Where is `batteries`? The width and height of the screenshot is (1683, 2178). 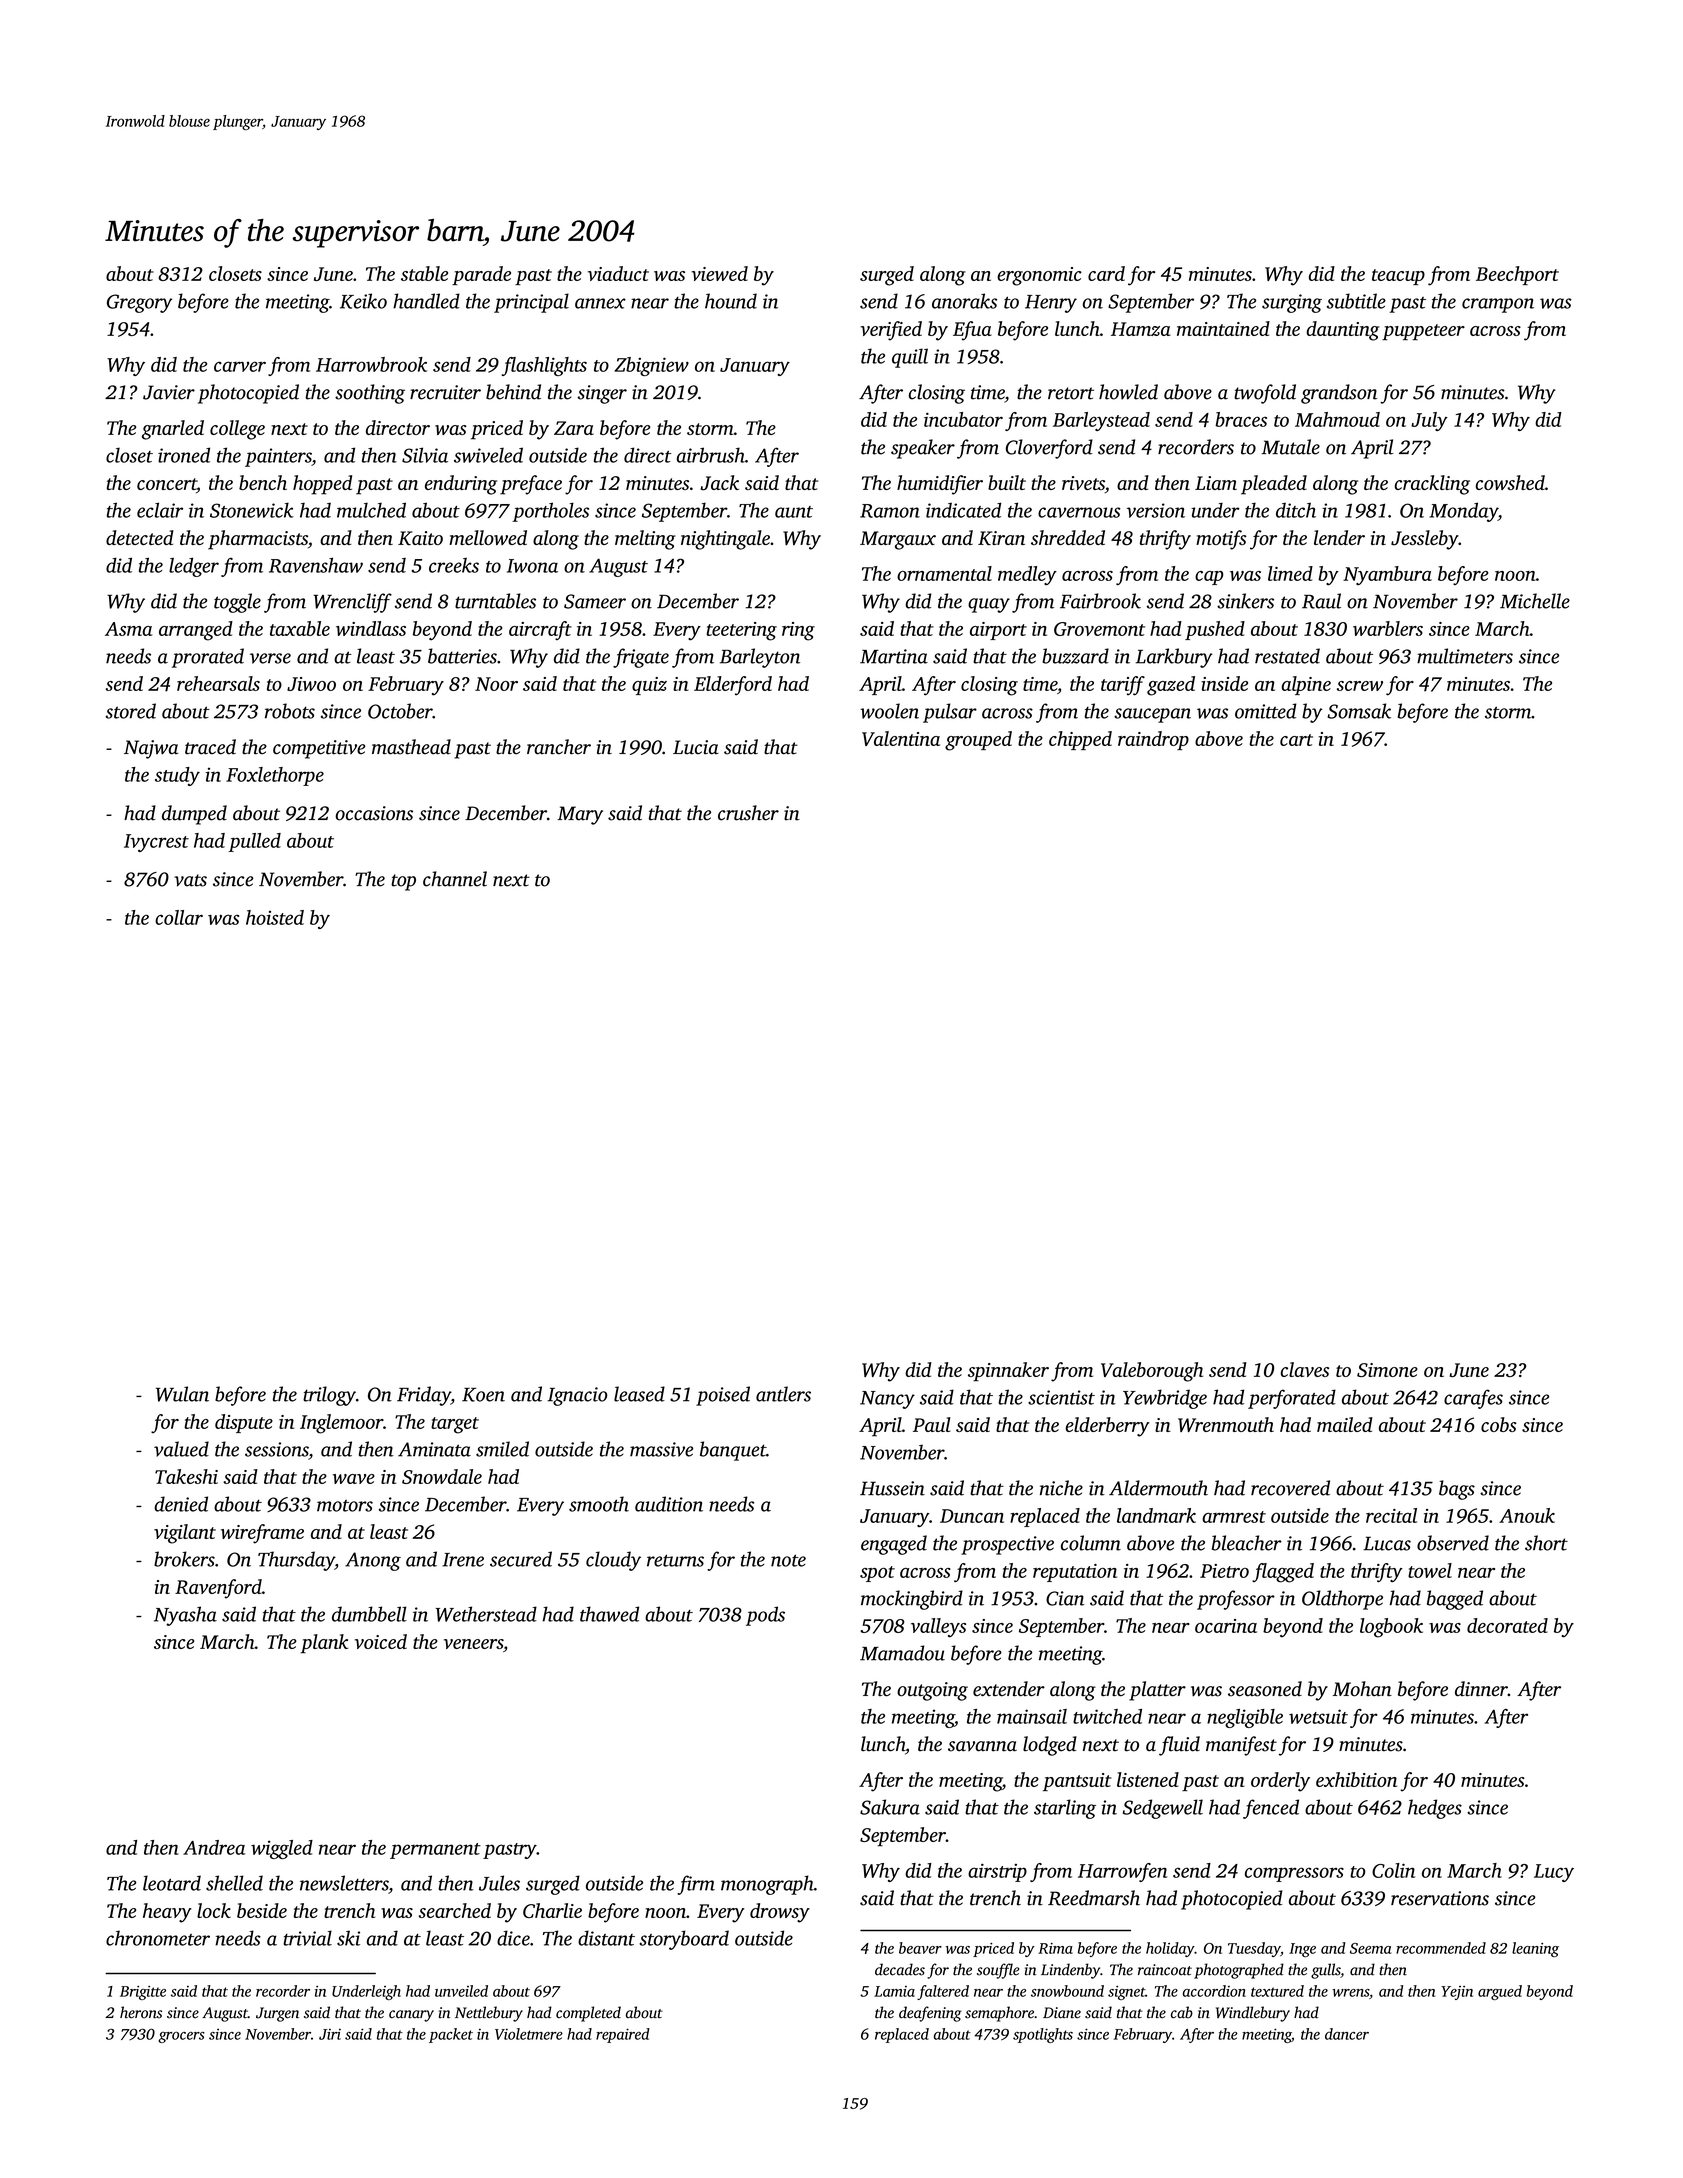
batteries is located at coordinates (462, 656).
